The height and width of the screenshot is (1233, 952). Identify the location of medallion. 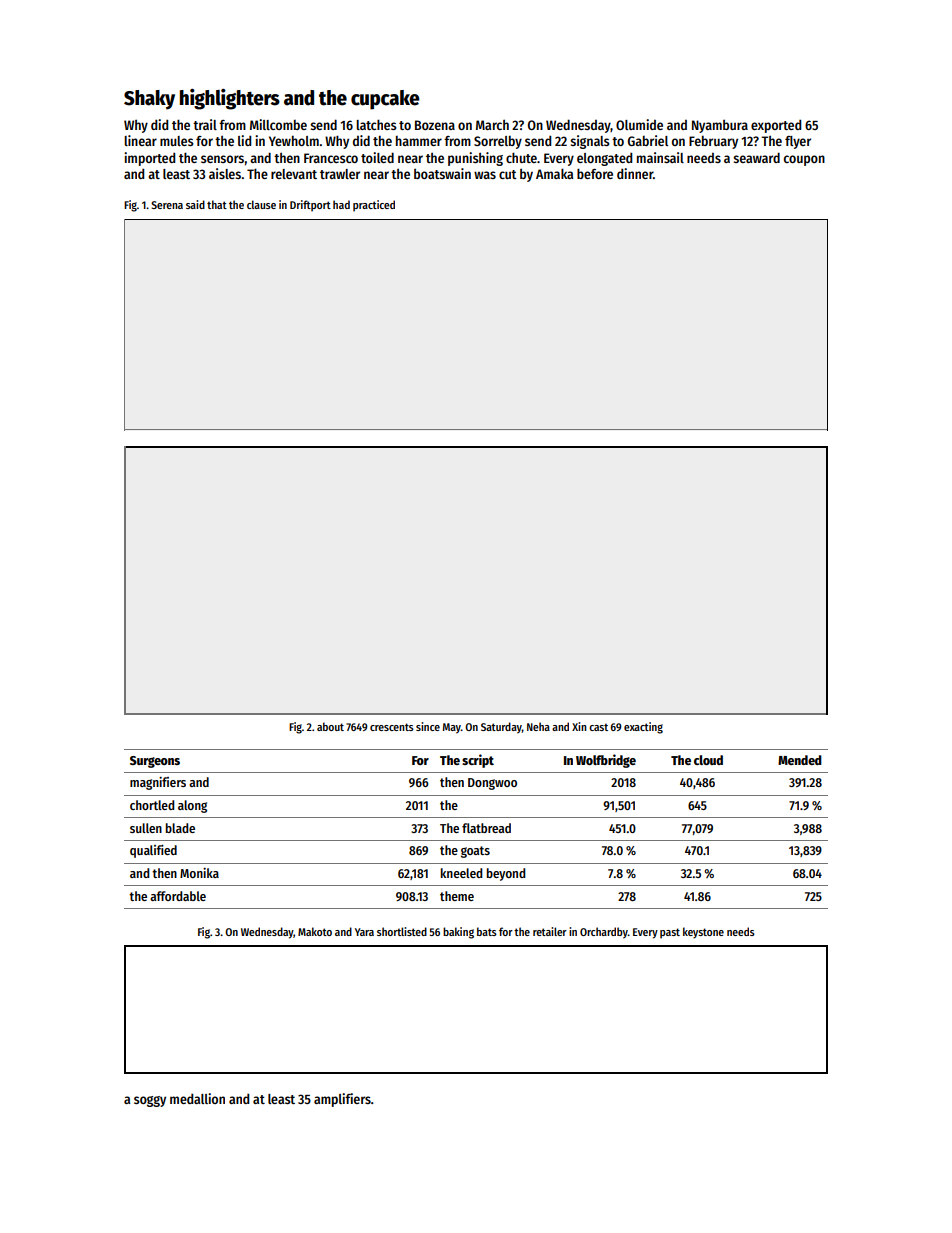
(197, 1098).
